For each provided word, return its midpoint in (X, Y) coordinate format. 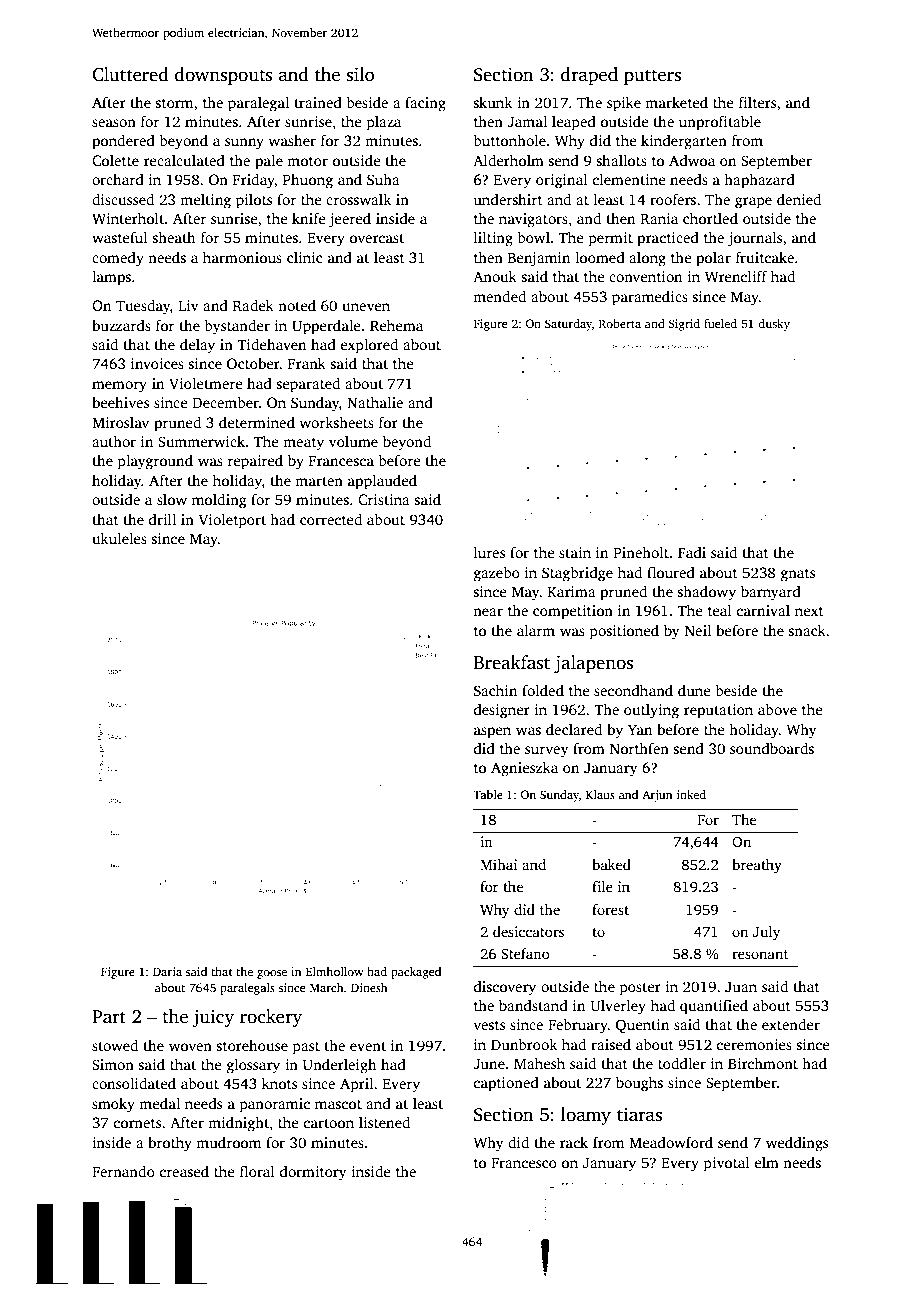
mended (499, 296)
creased (184, 1171)
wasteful (120, 237)
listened (384, 1122)
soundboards (772, 748)
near (488, 612)
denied (799, 199)
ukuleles (119, 538)
